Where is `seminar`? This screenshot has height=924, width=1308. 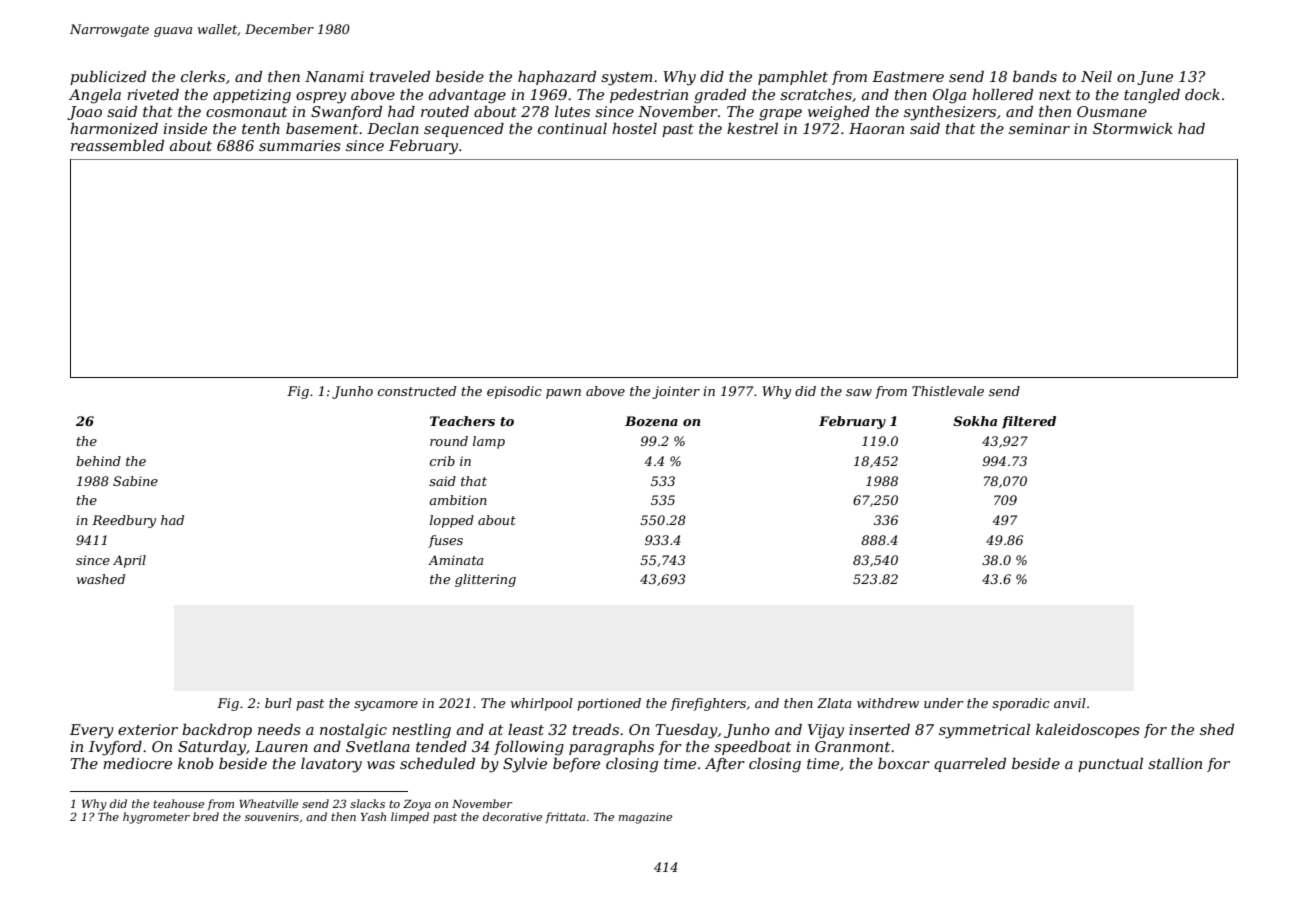
seminar is located at coordinates (1039, 128).
